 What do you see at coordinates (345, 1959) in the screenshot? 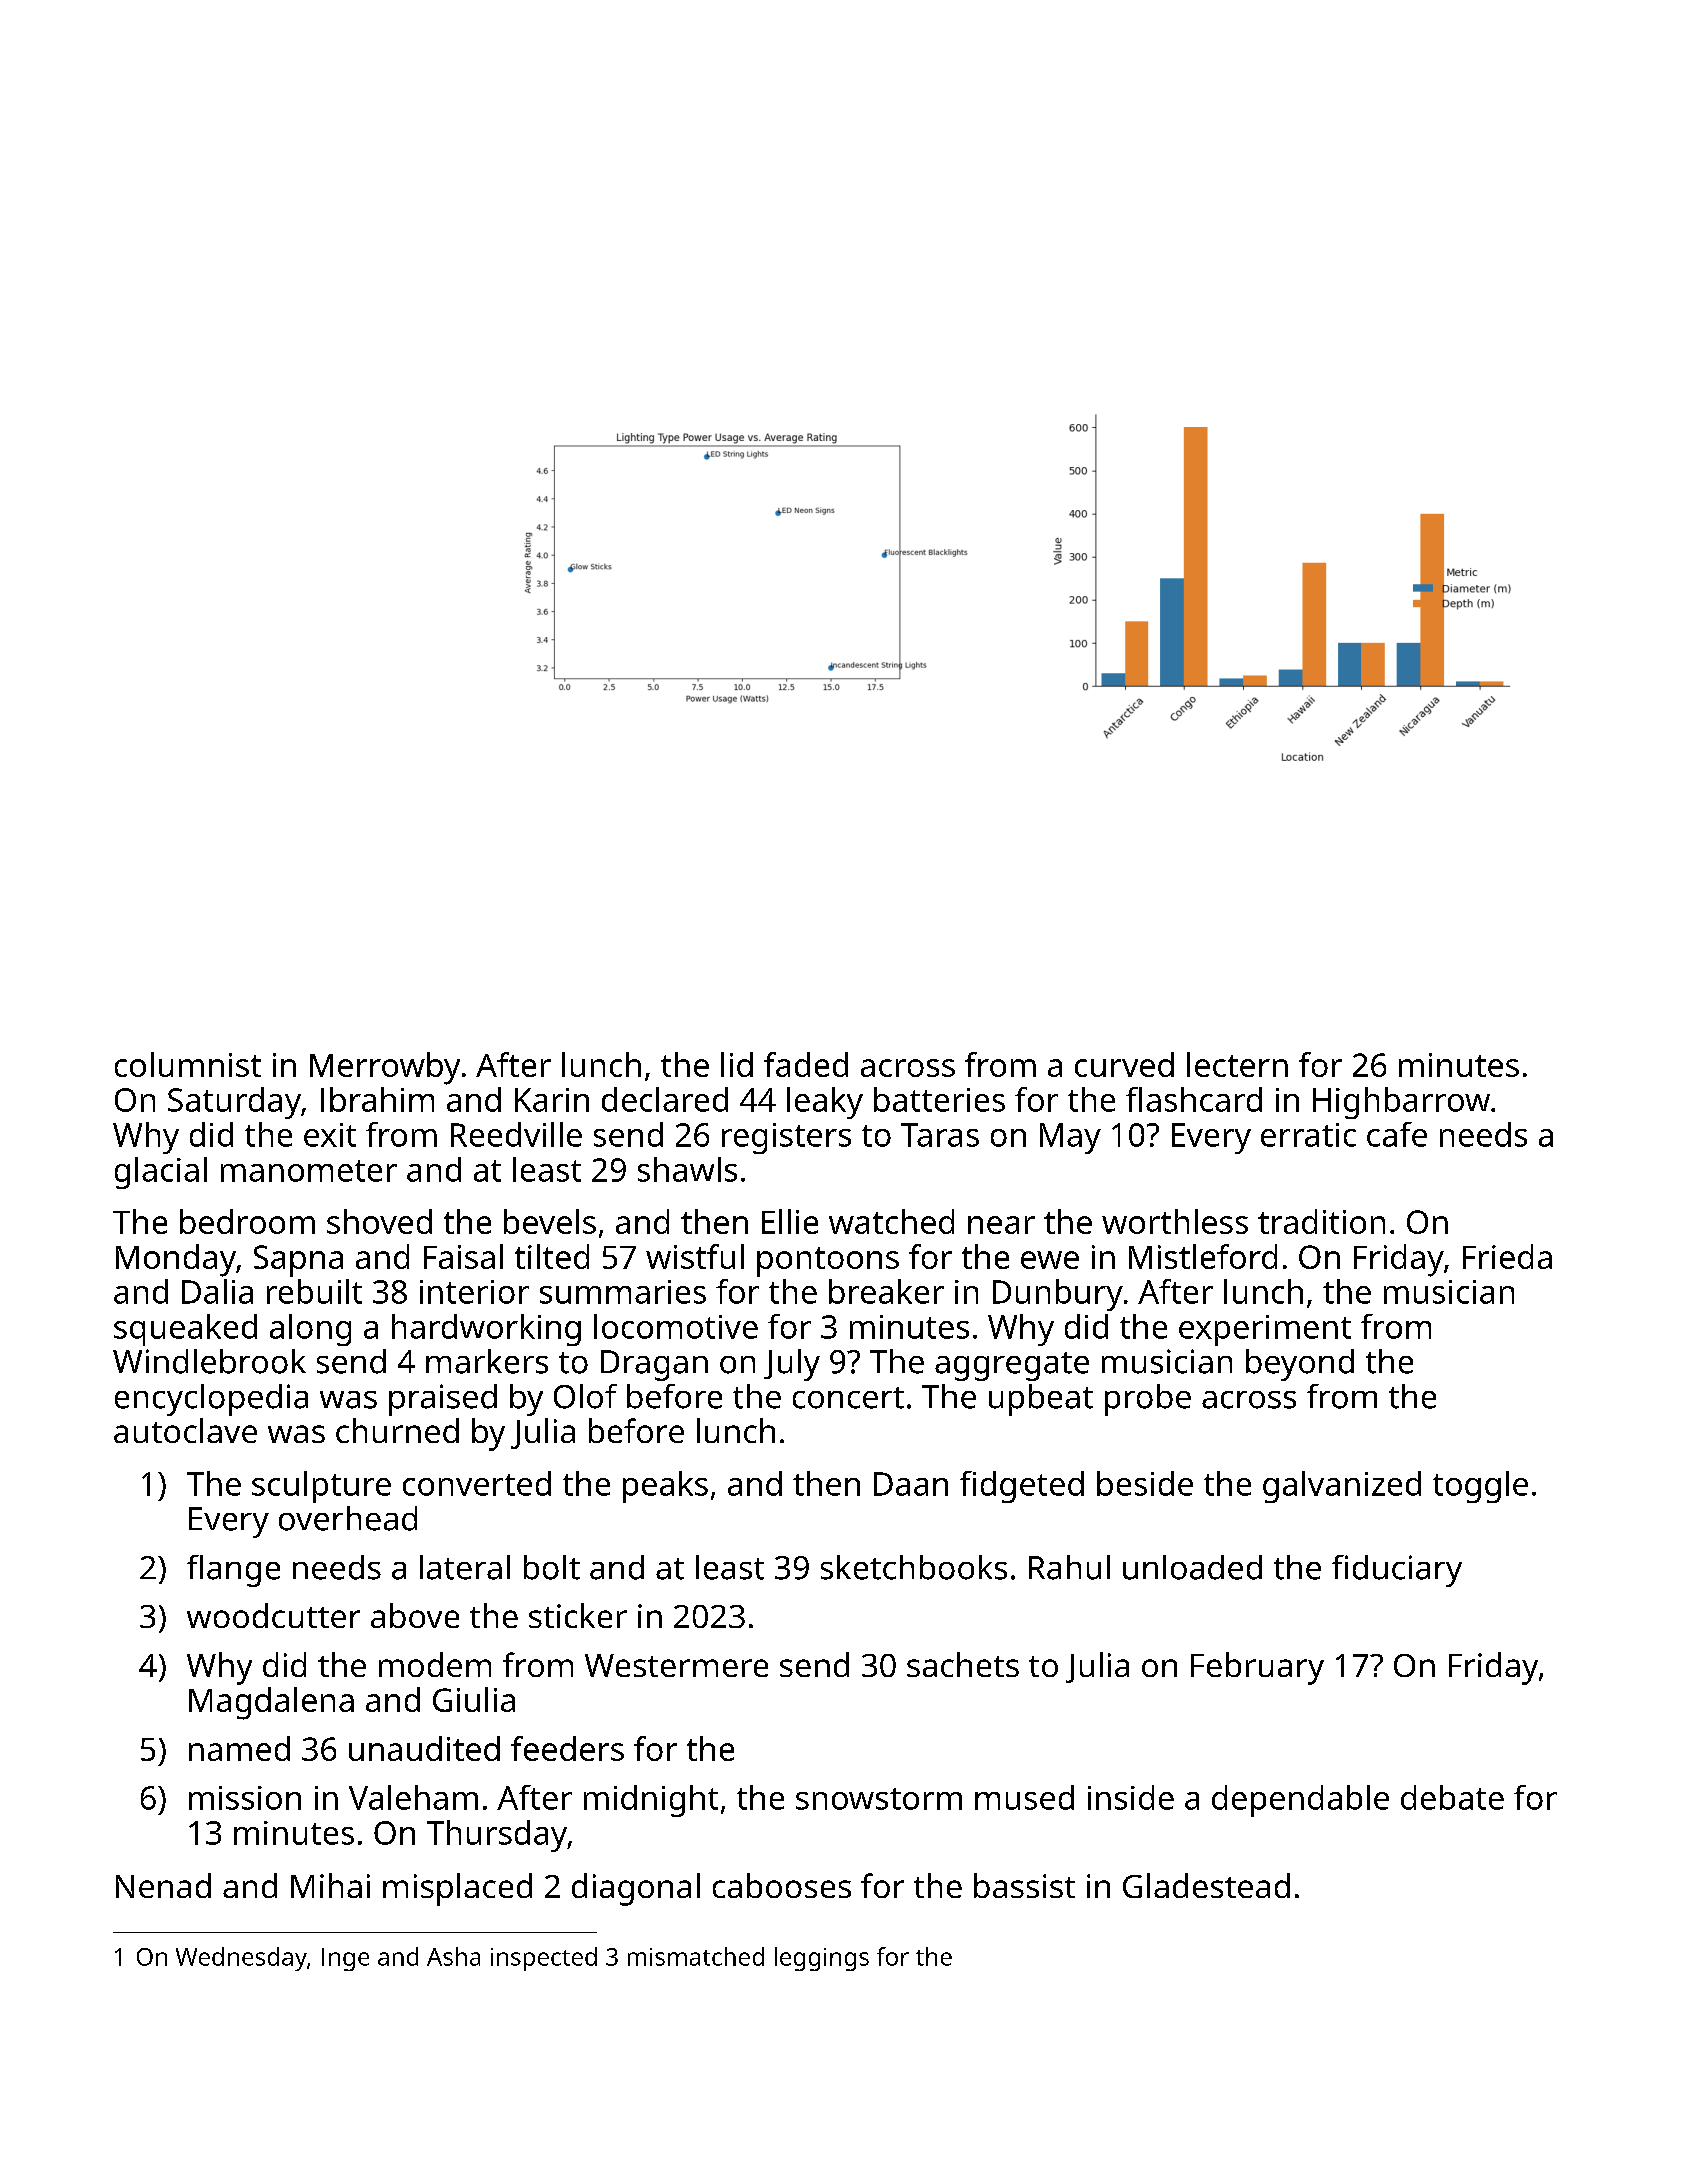
I see `Inge` at bounding box center [345, 1959].
